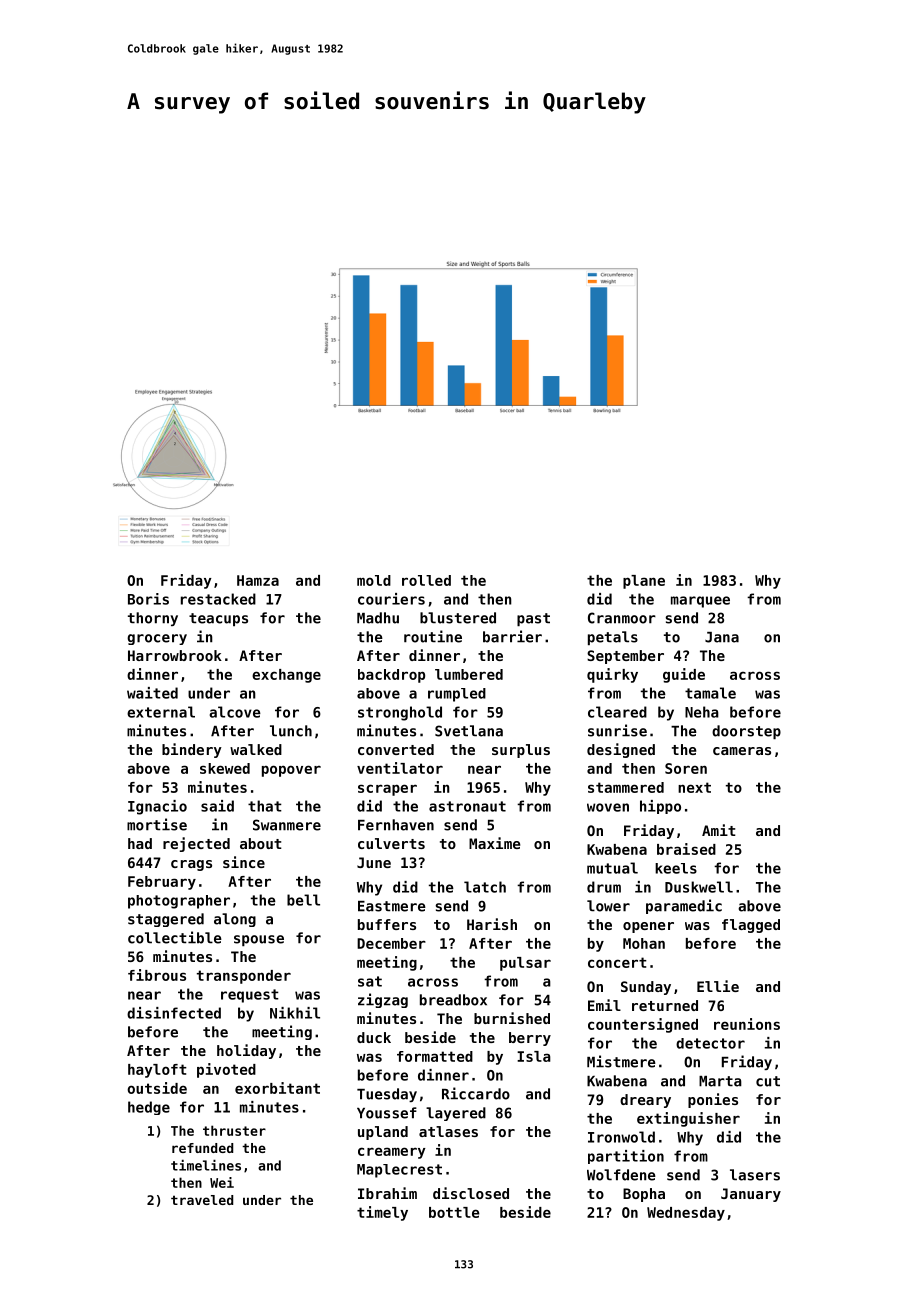 Image resolution: width=908 pixels, height=1316 pixels. Describe the element at coordinates (391, 676) in the screenshot. I see `backdrop` at that location.
